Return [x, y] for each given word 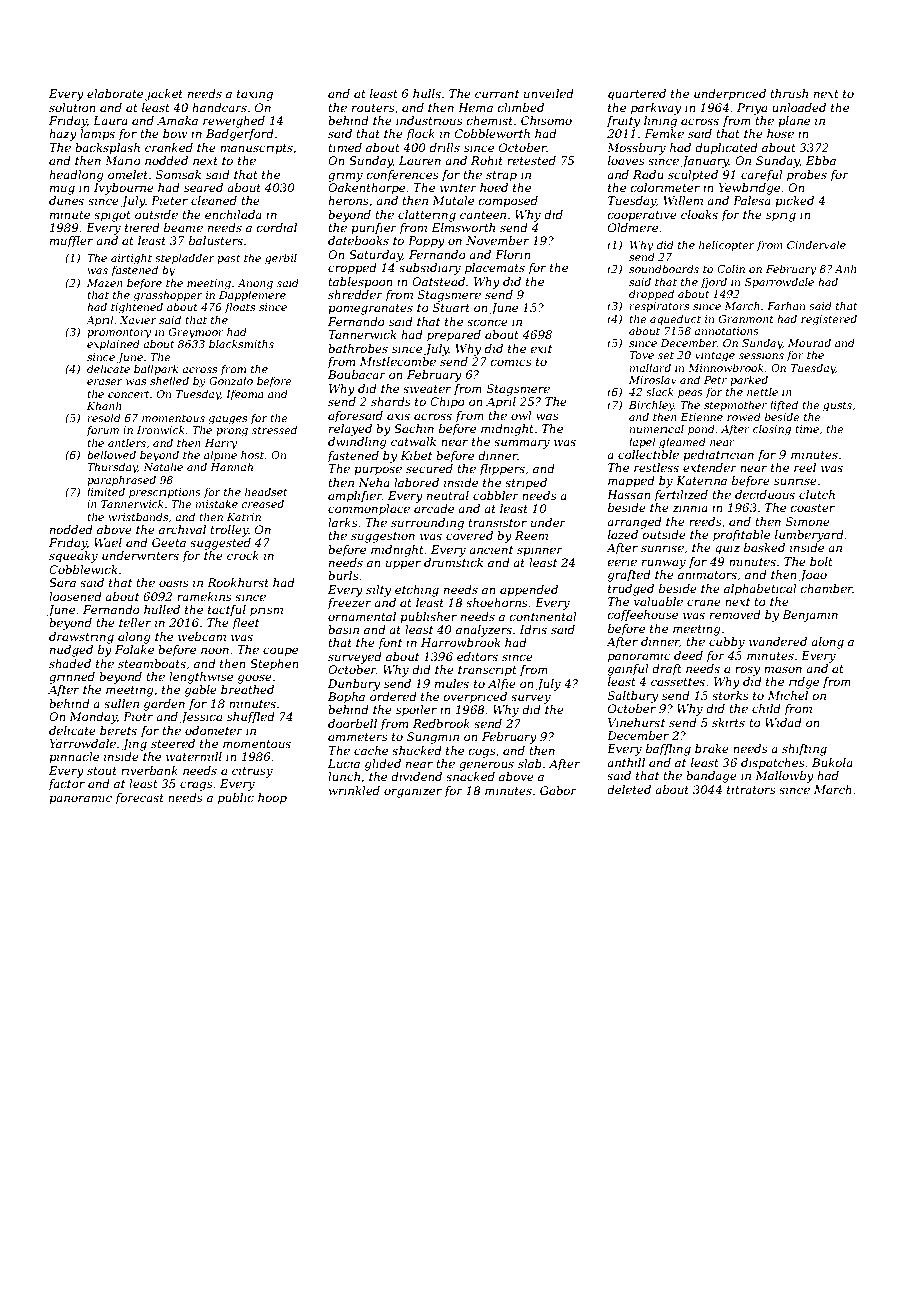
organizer [413, 792]
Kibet [416, 455]
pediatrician [718, 456]
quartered [637, 95]
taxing [255, 95]
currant [497, 94]
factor [66, 785]
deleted [629, 789]
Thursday [112, 468]
